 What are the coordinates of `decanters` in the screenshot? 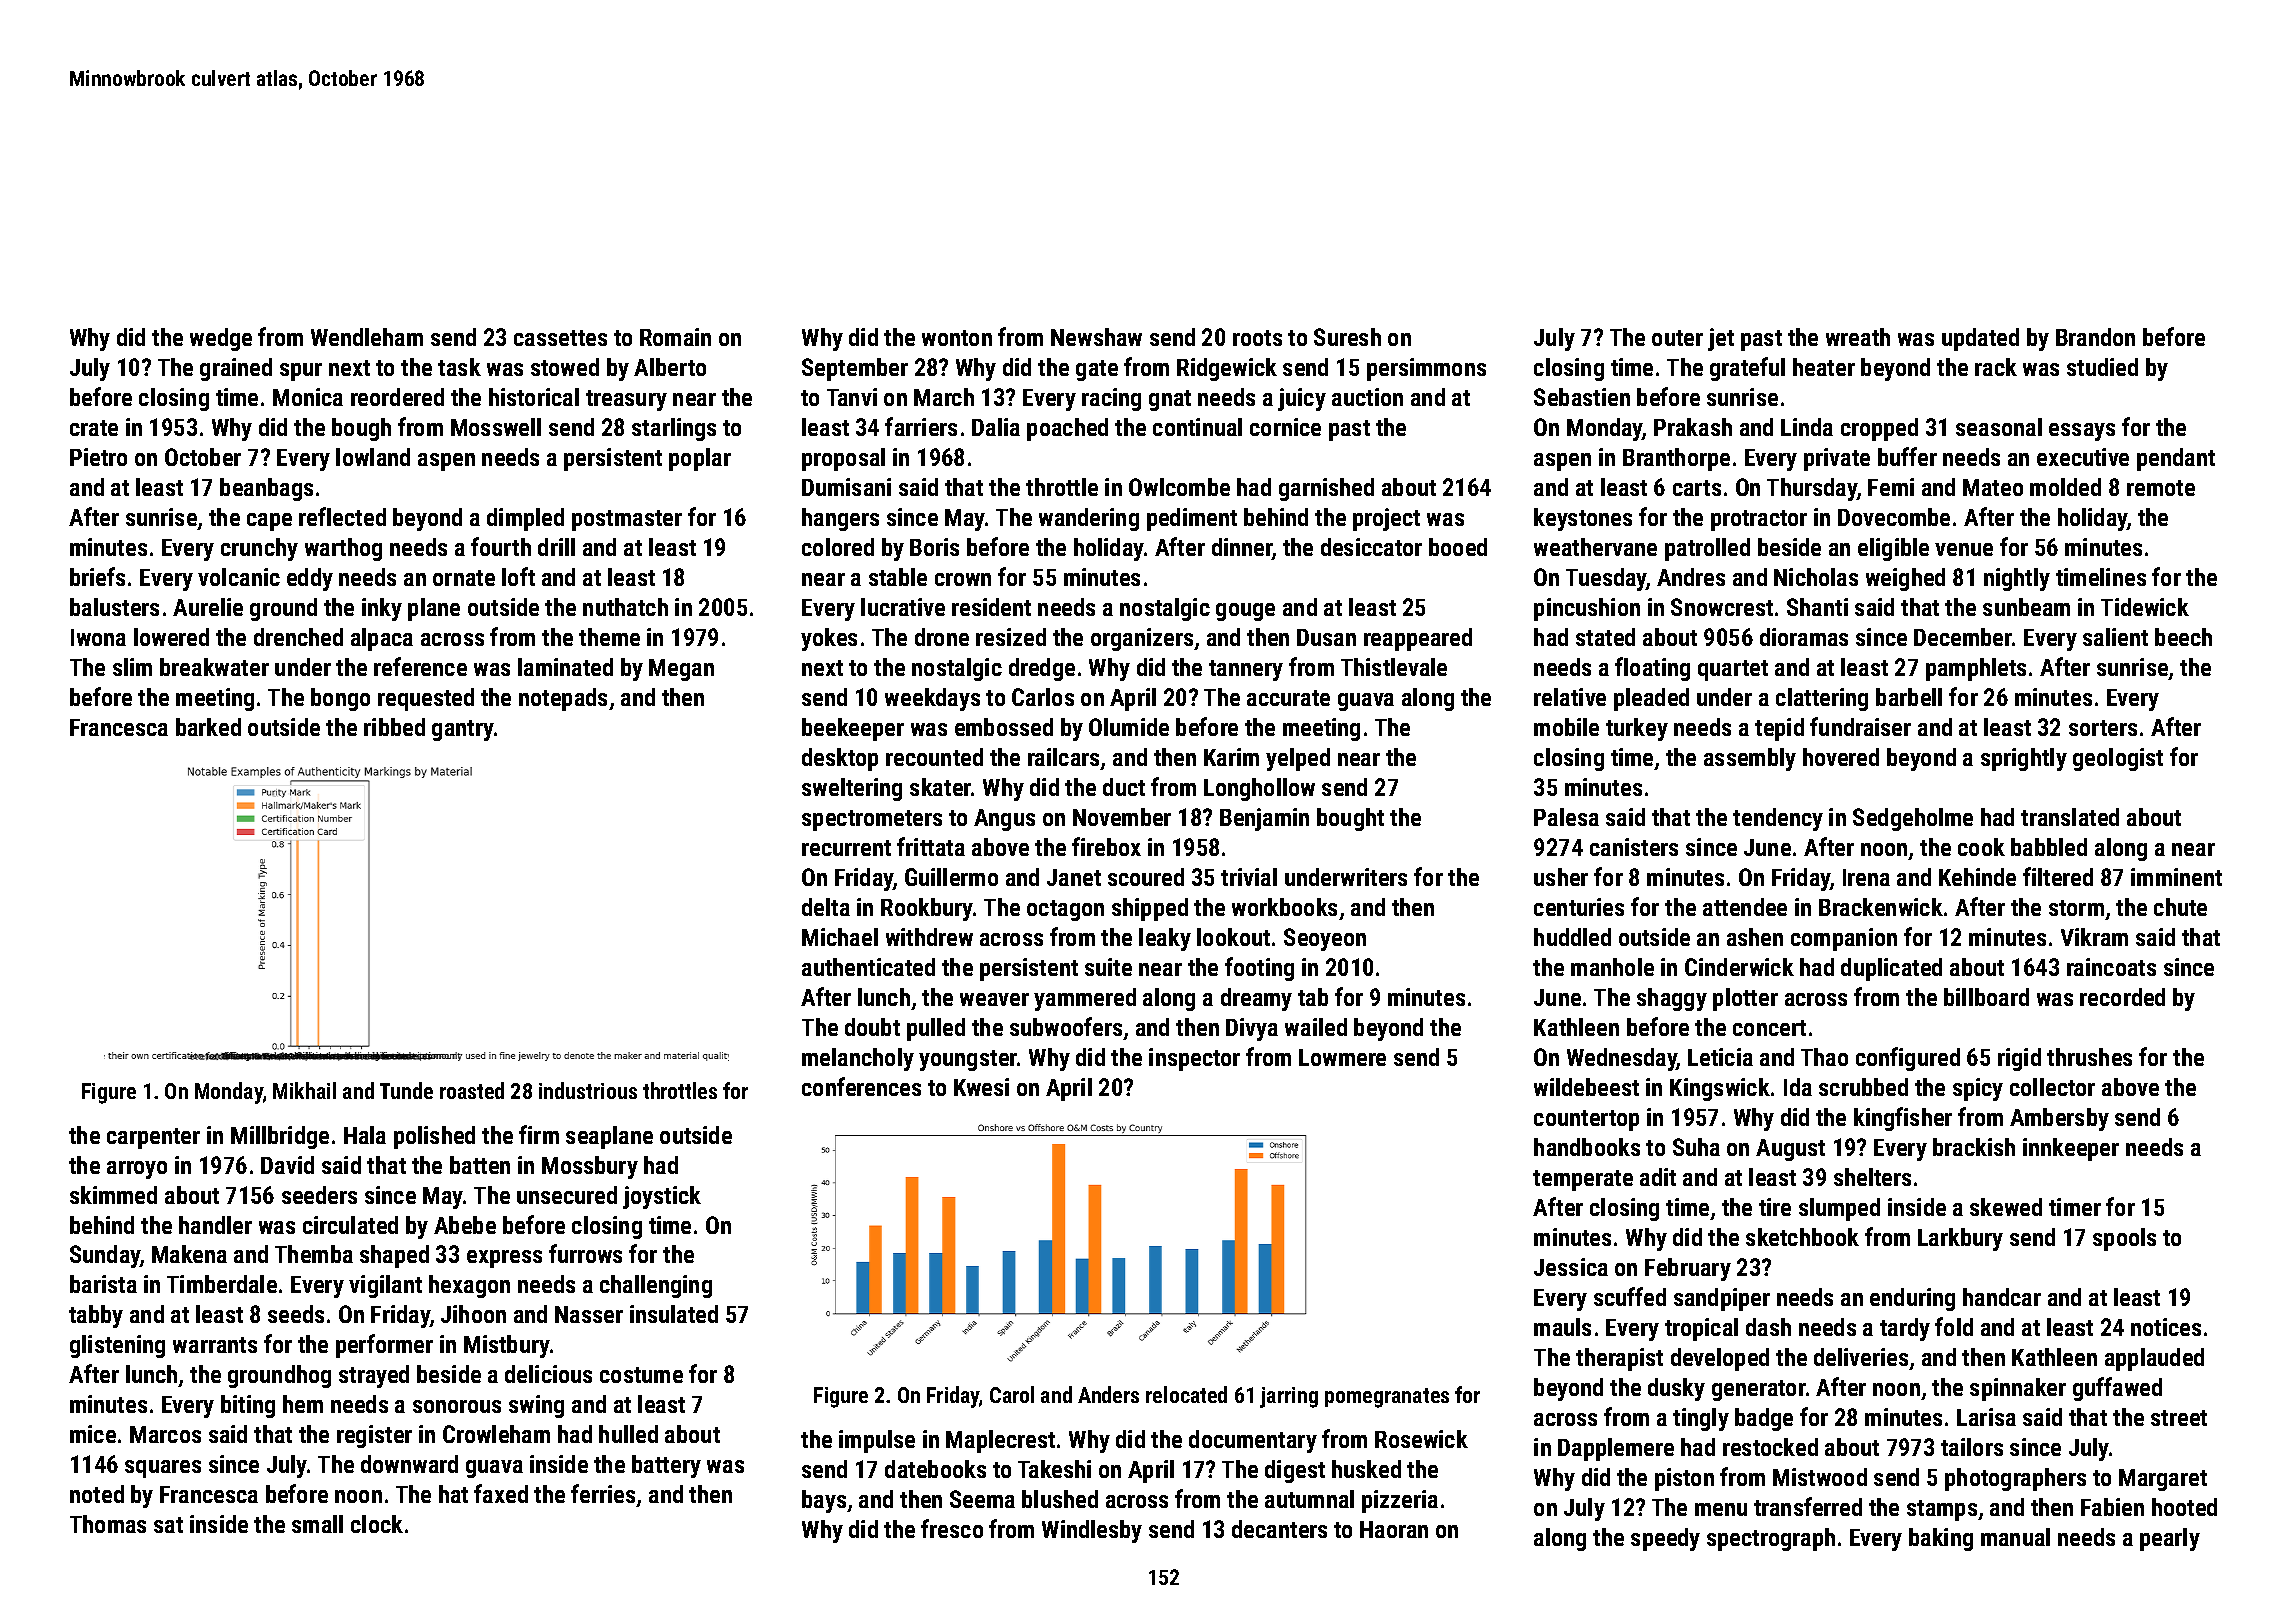 It's located at (1279, 1529).
